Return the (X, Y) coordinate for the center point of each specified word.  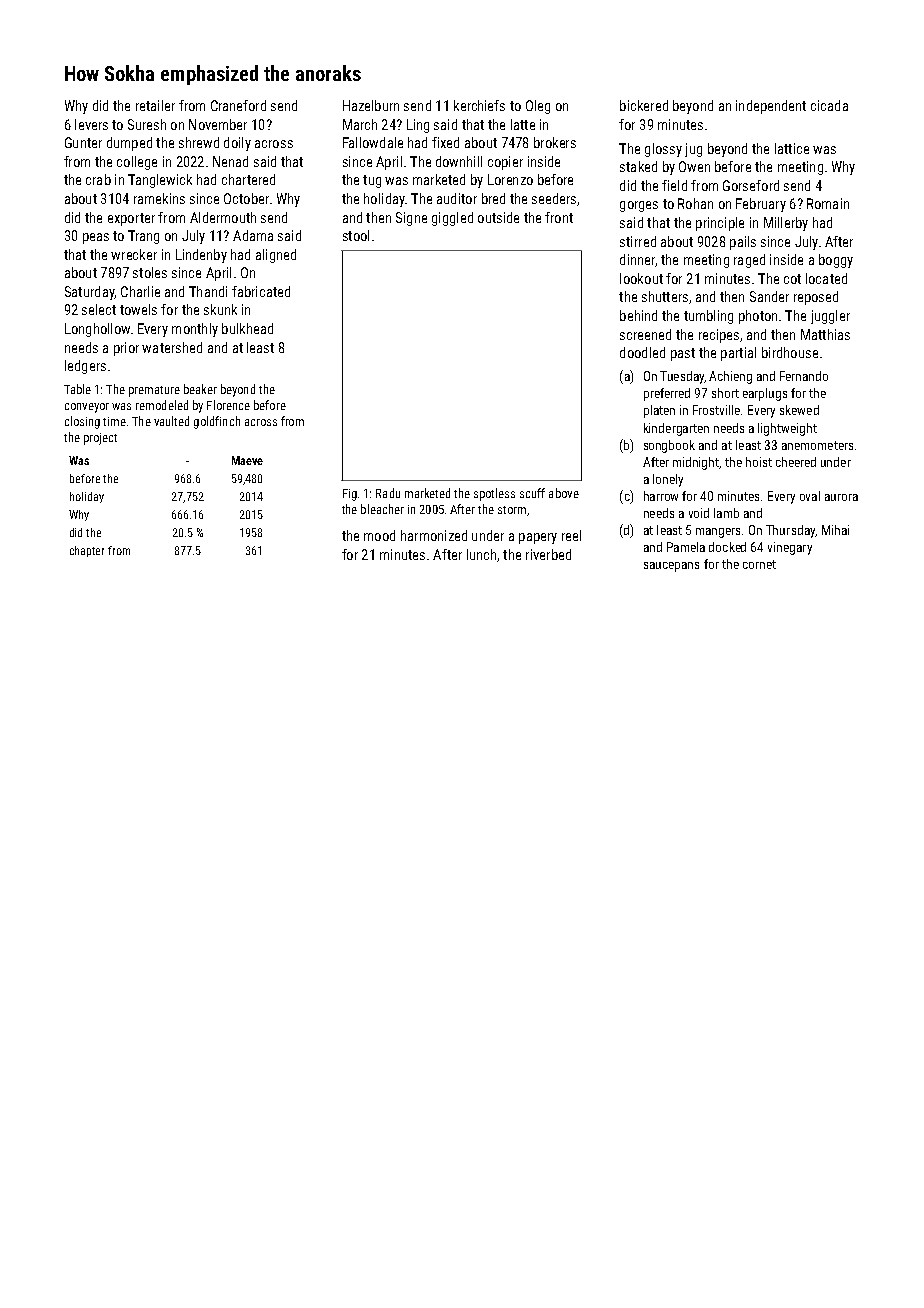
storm (512, 510)
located (826, 278)
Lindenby (201, 256)
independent (771, 107)
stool (356, 235)
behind (638, 315)
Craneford (238, 105)
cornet (759, 564)
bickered (644, 105)
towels (138, 309)
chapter (87, 551)
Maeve (247, 460)
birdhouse (790, 352)
